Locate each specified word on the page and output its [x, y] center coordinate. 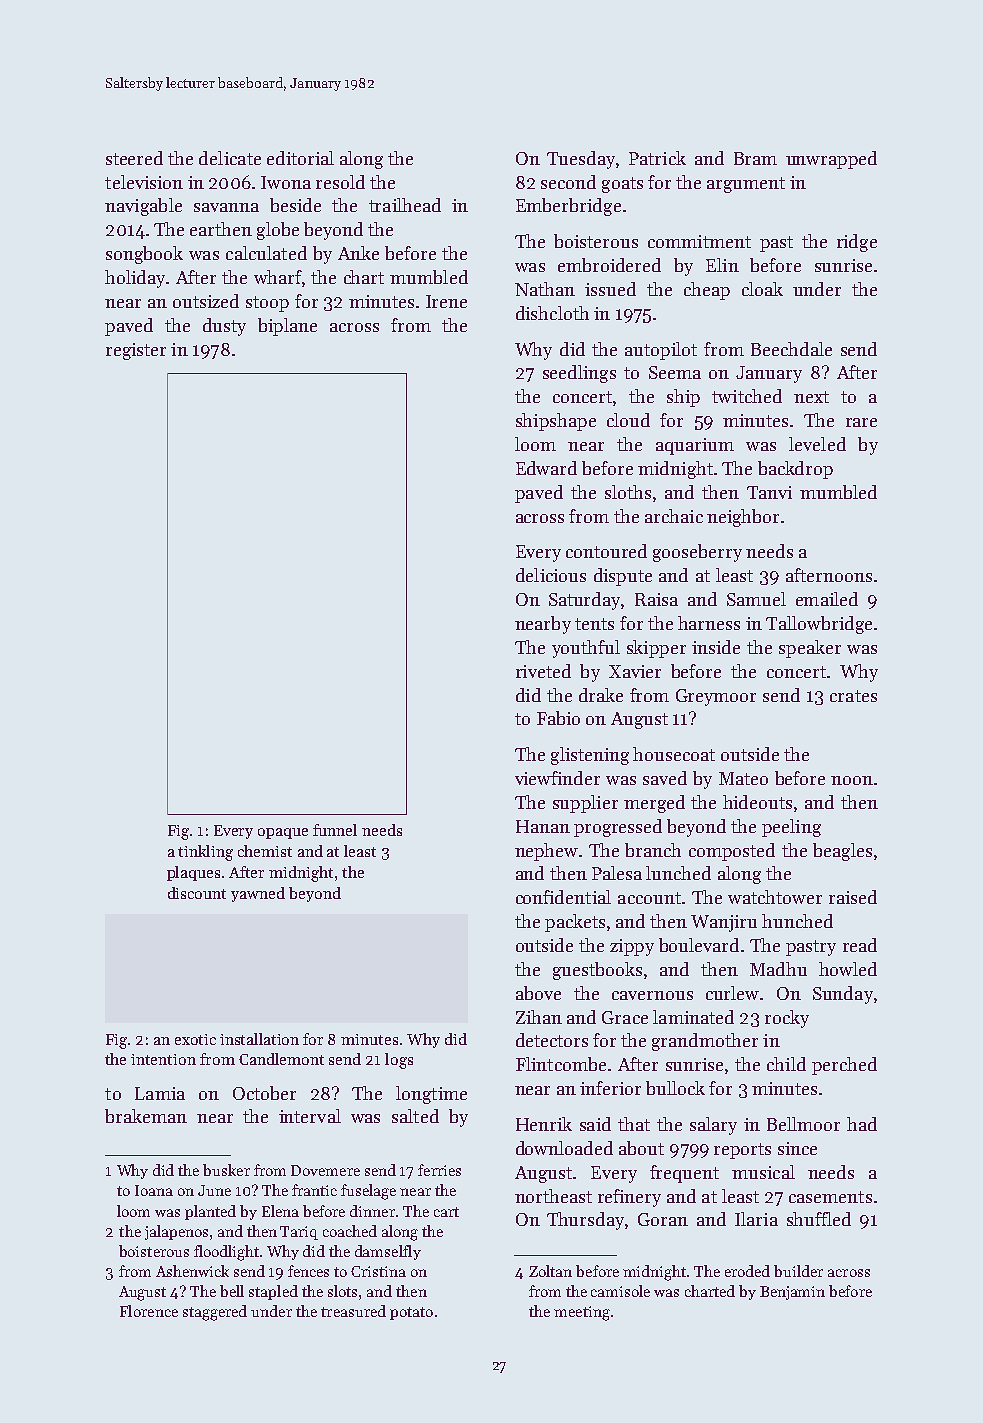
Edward [546, 468]
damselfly [388, 1252]
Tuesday [581, 160]
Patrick [657, 158]
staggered [215, 1313]
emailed [827, 599]
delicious [551, 575]
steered [134, 158]
